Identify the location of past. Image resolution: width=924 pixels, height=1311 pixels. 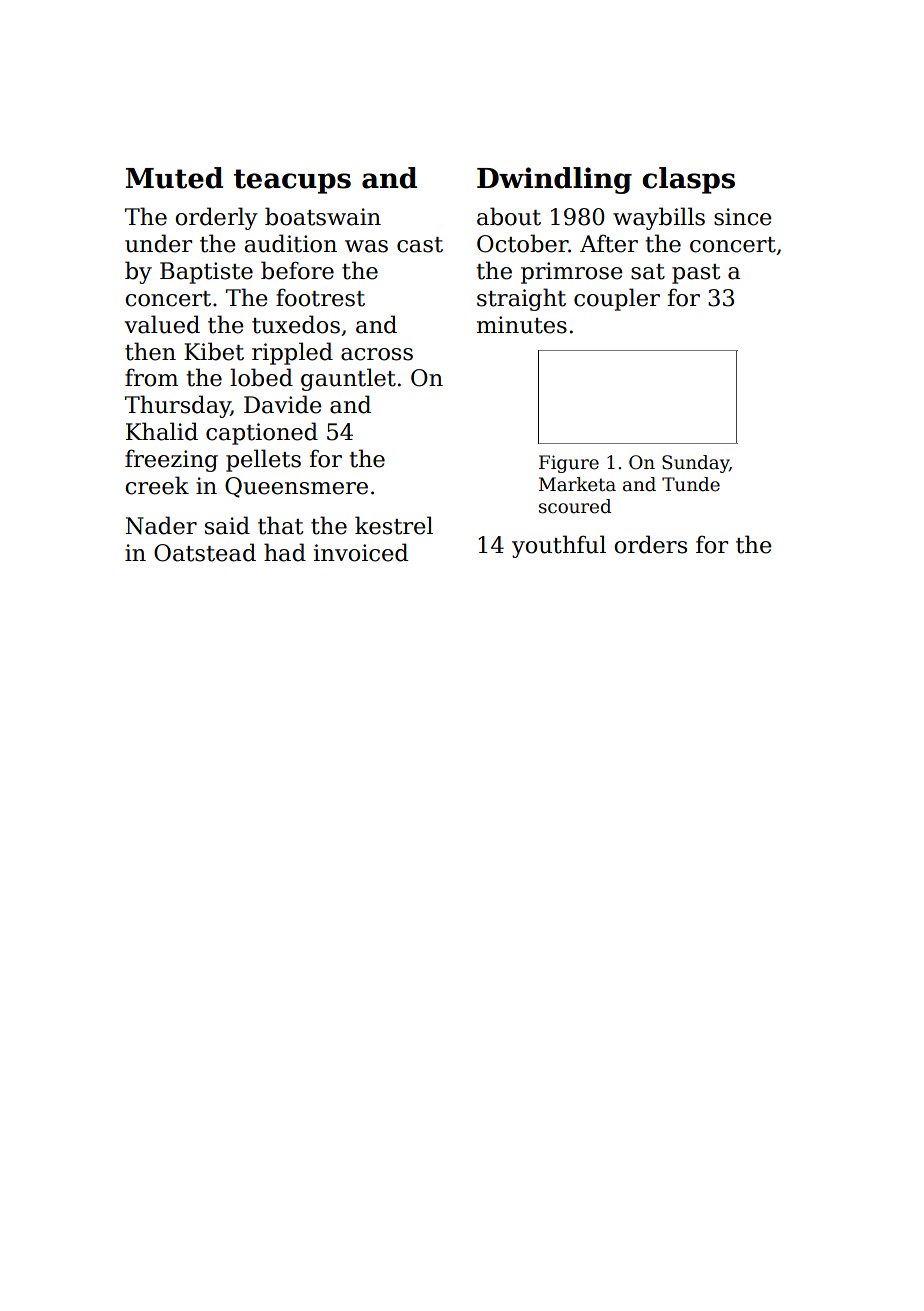
(696, 274).
